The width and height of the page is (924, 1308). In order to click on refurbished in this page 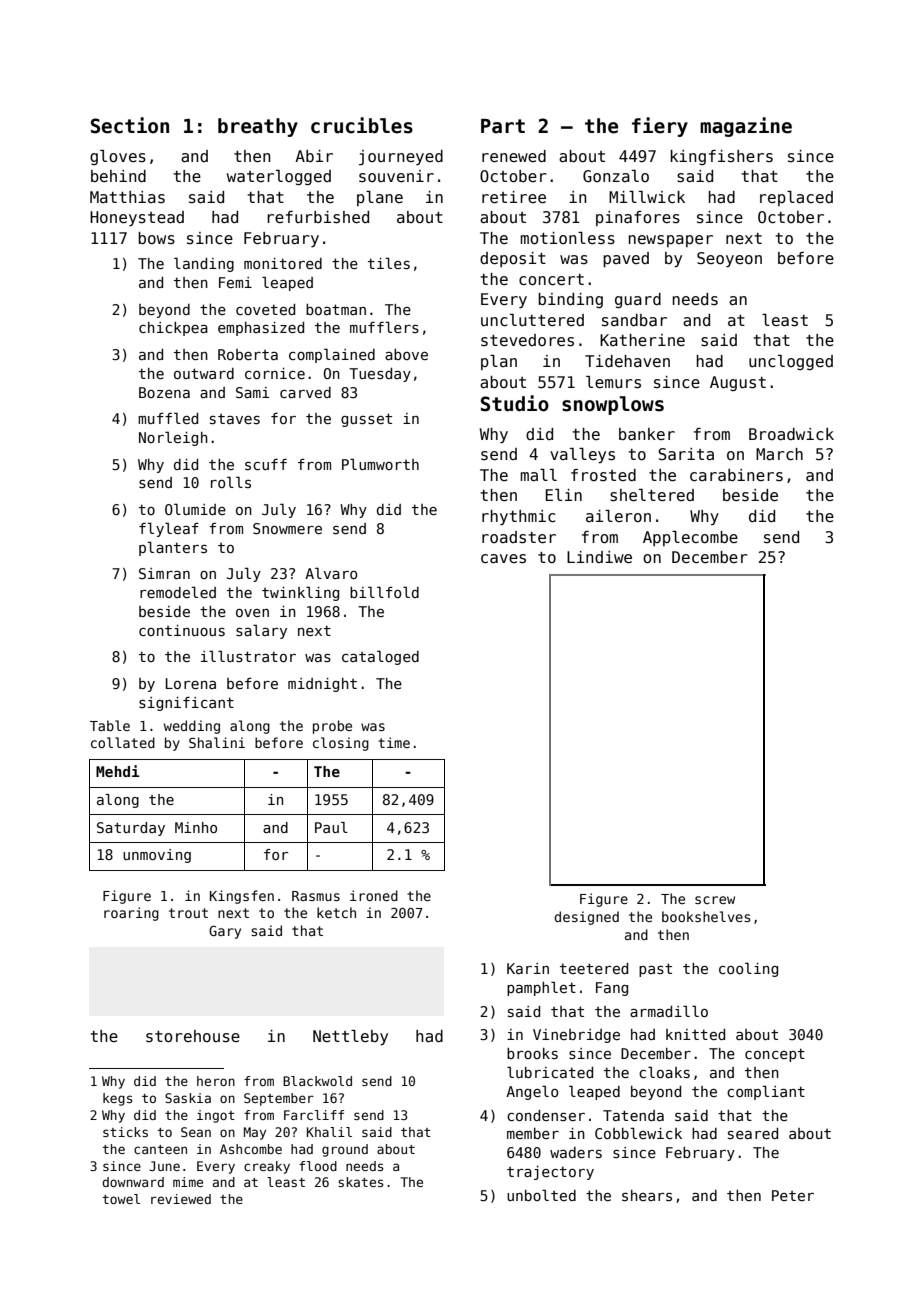, I will do `click(318, 217)`.
